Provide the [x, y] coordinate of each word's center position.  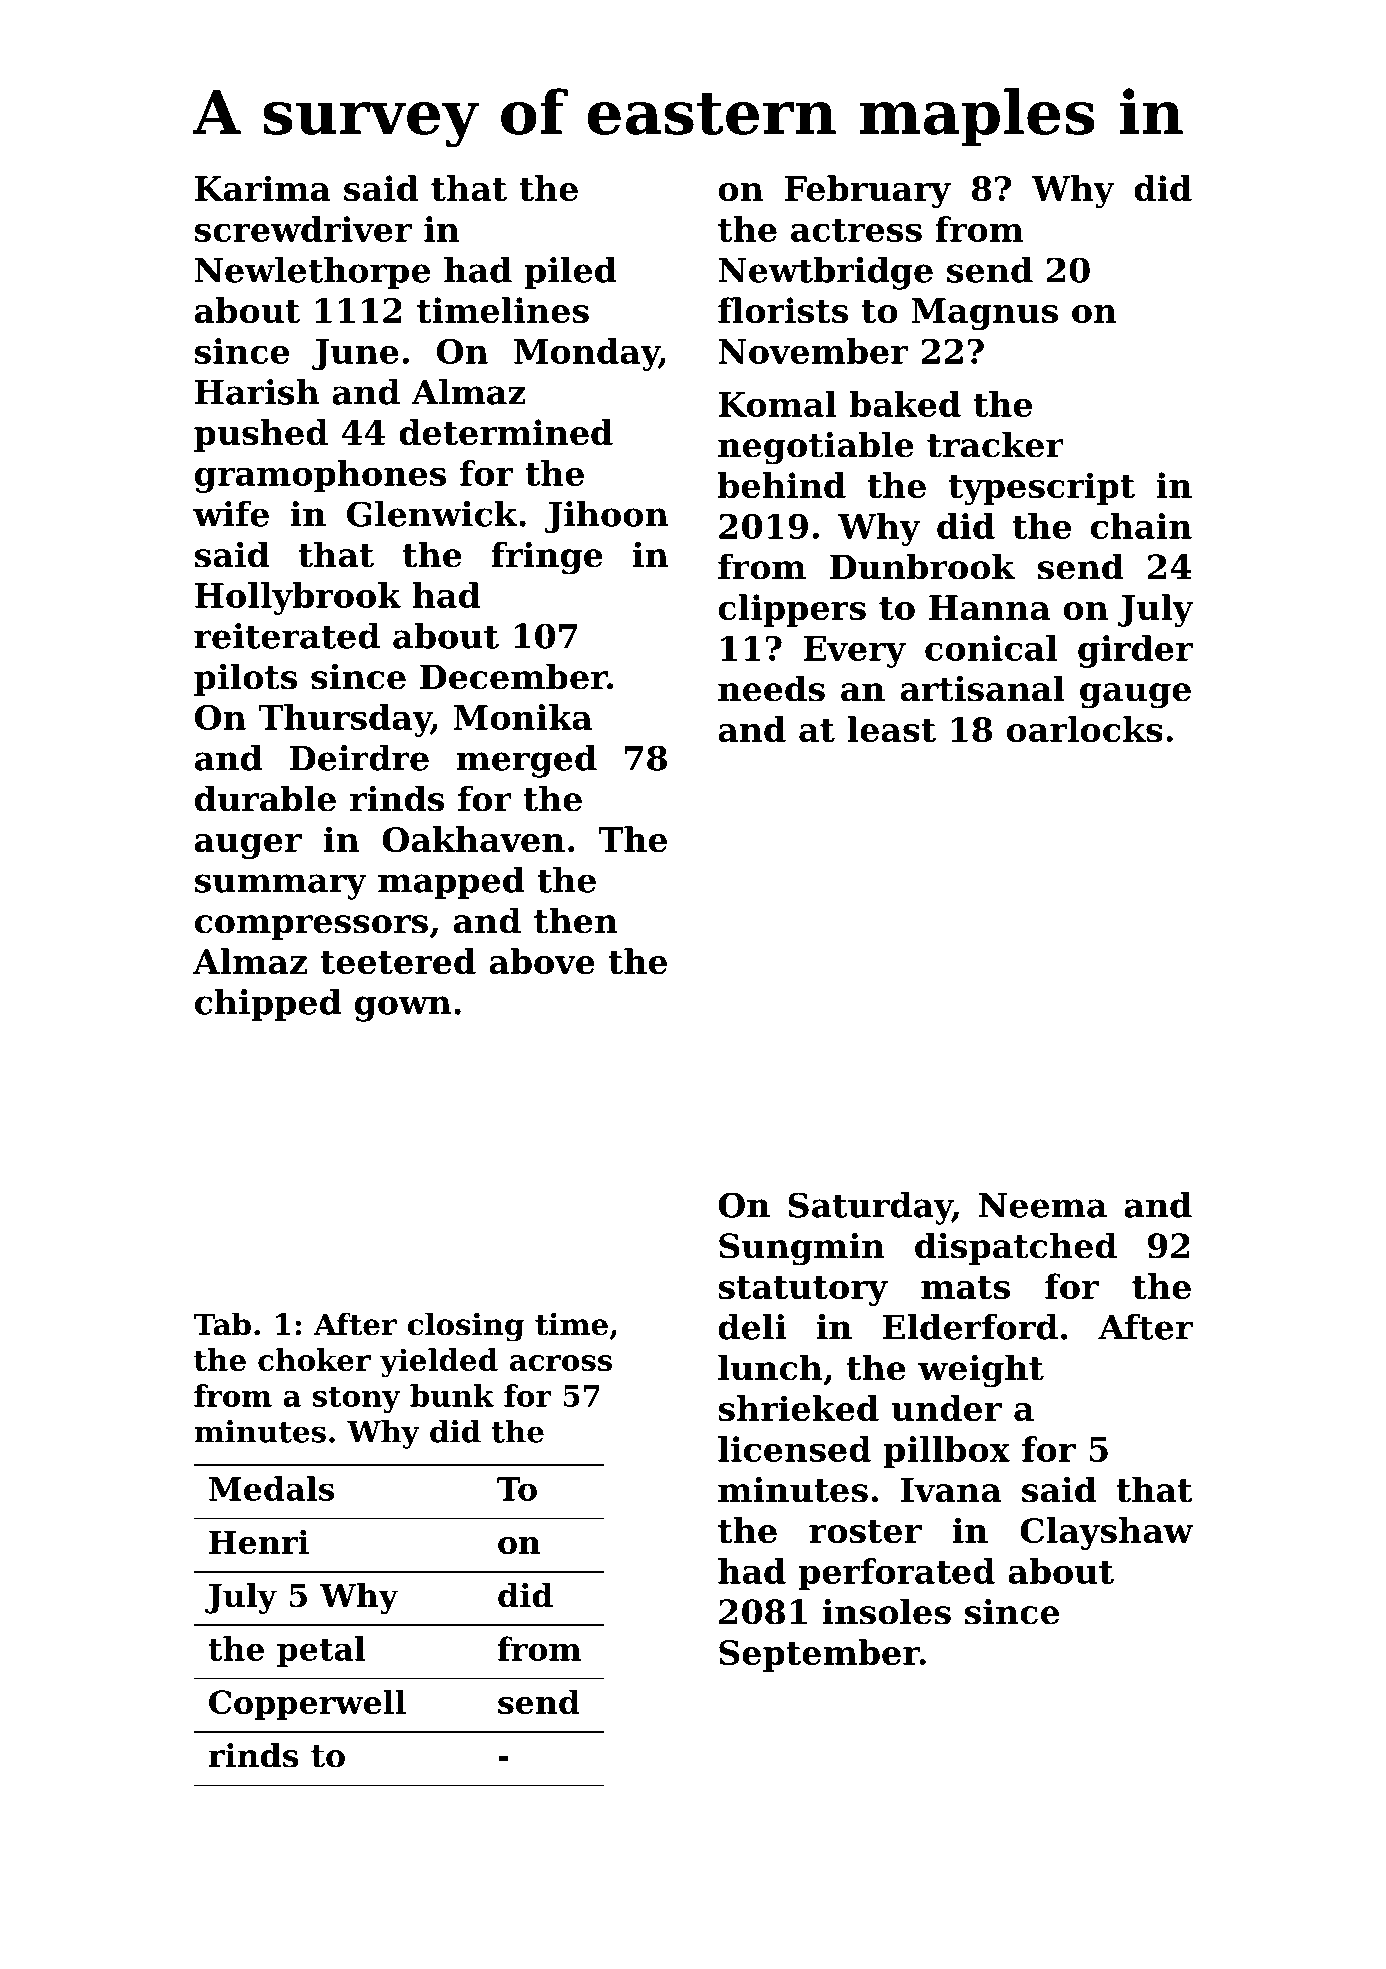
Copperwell [307, 1705]
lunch [770, 1367]
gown [403, 1009]
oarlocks [1085, 729]
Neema [1043, 1205]
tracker [995, 444]
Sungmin [802, 1249]
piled [571, 273]
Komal [778, 404]
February [868, 191]
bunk [452, 1395]
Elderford [970, 1327]
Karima [263, 188]
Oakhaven [473, 839]
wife [231, 514]
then [576, 920]
